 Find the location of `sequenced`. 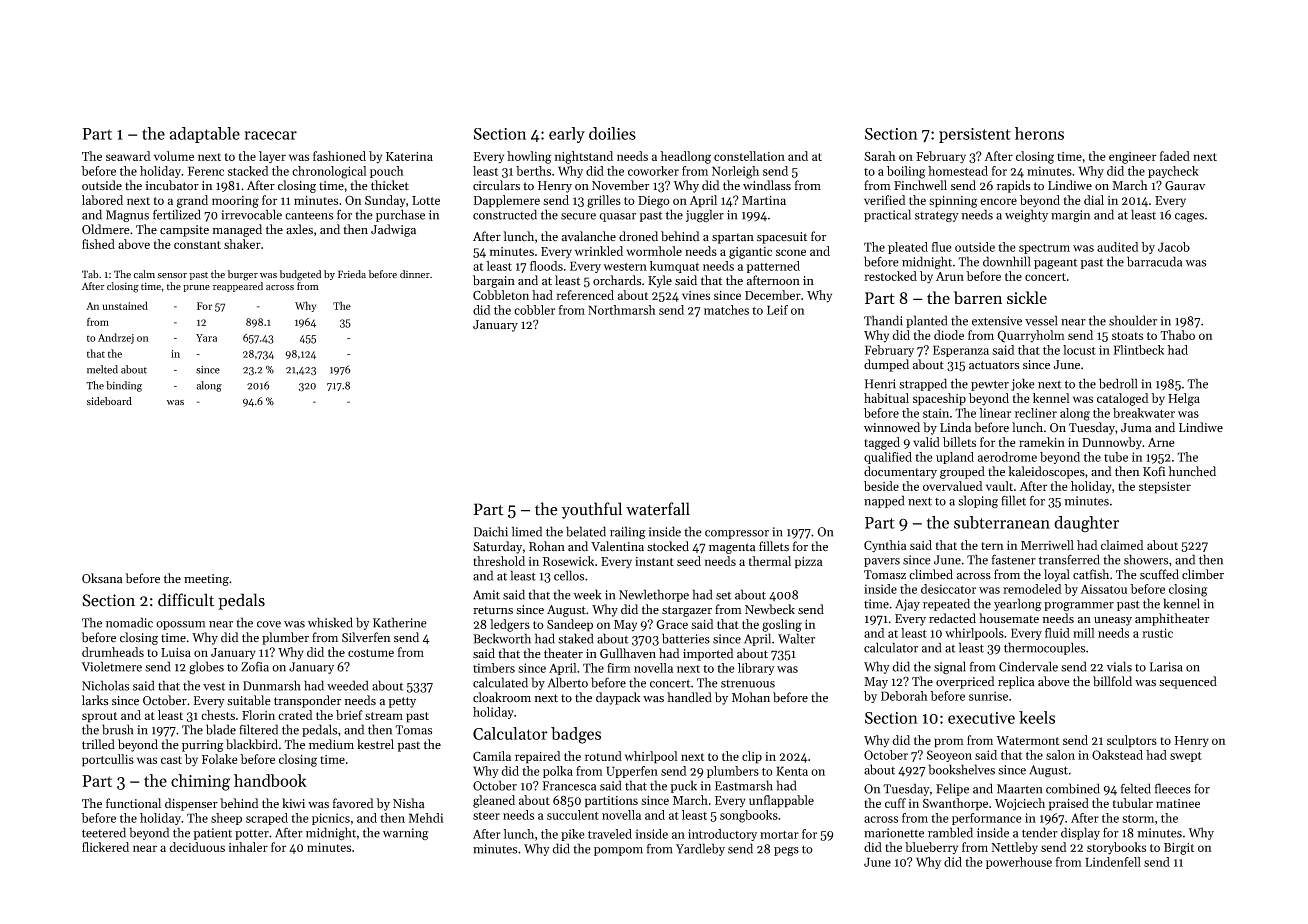

sequenced is located at coordinates (1188, 682).
